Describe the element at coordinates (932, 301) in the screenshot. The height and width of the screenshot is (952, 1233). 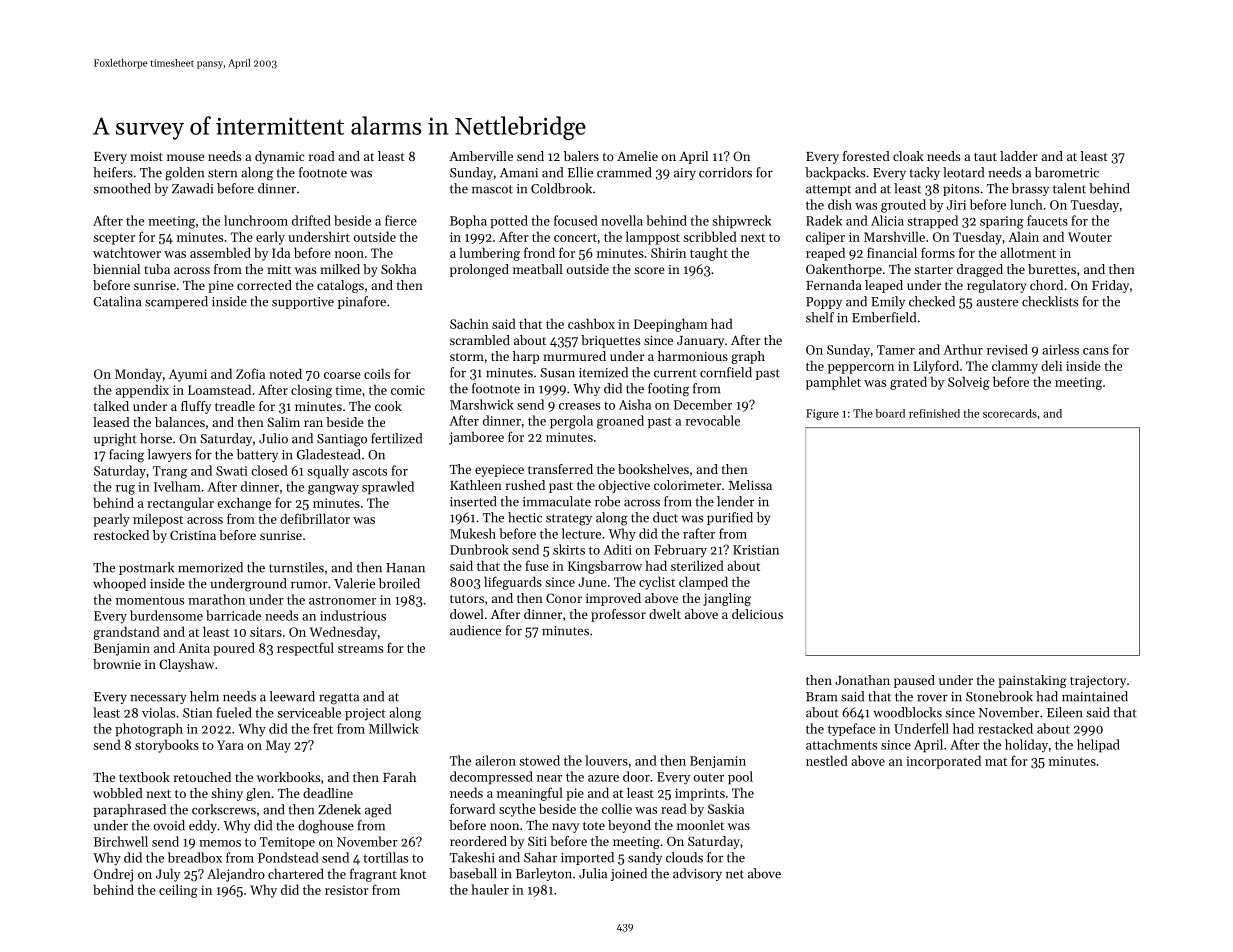
I see `checked` at that location.
